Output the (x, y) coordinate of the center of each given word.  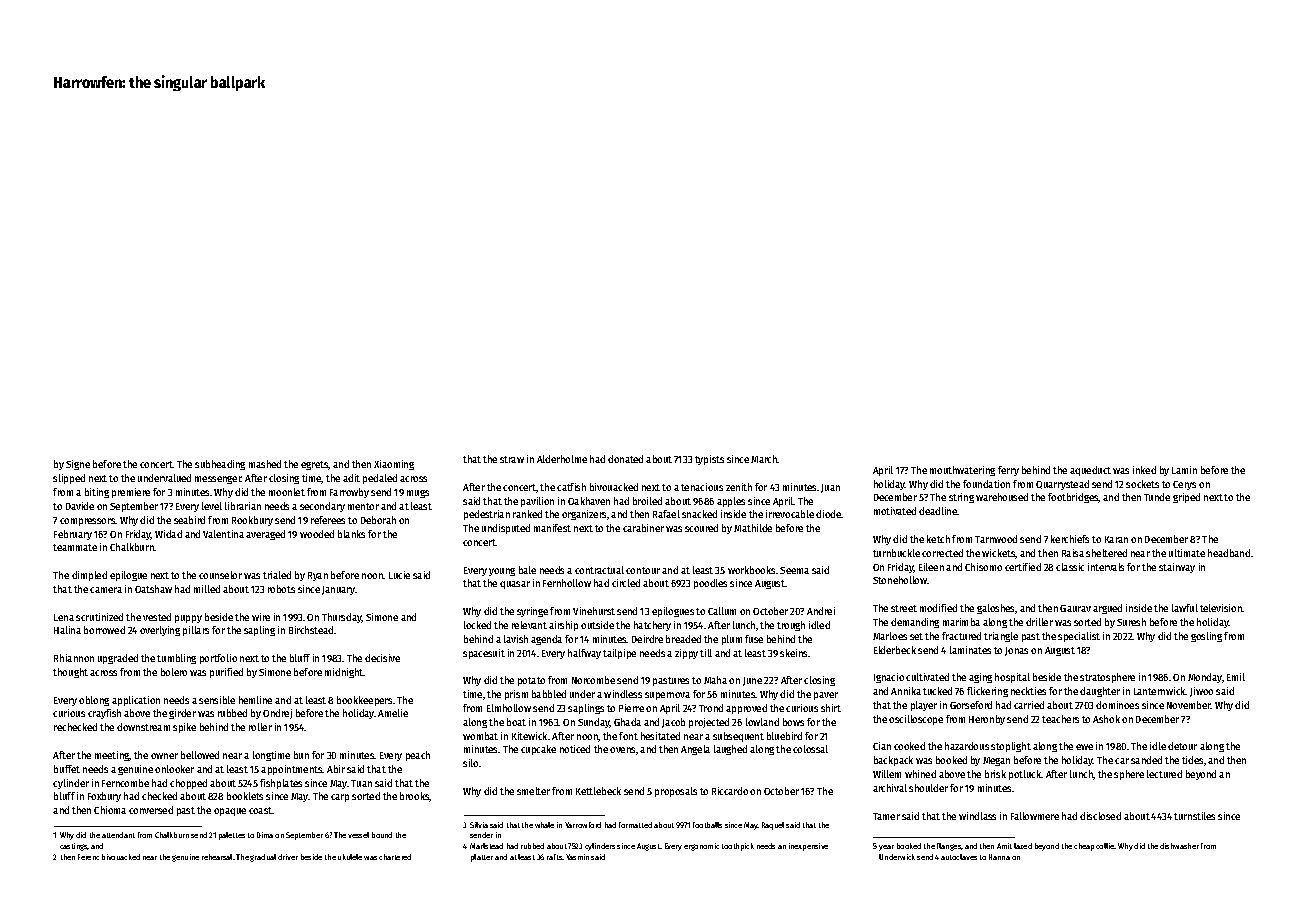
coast (260, 810)
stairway (1177, 568)
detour (1182, 746)
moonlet (287, 492)
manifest (552, 528)
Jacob (673, 723)
